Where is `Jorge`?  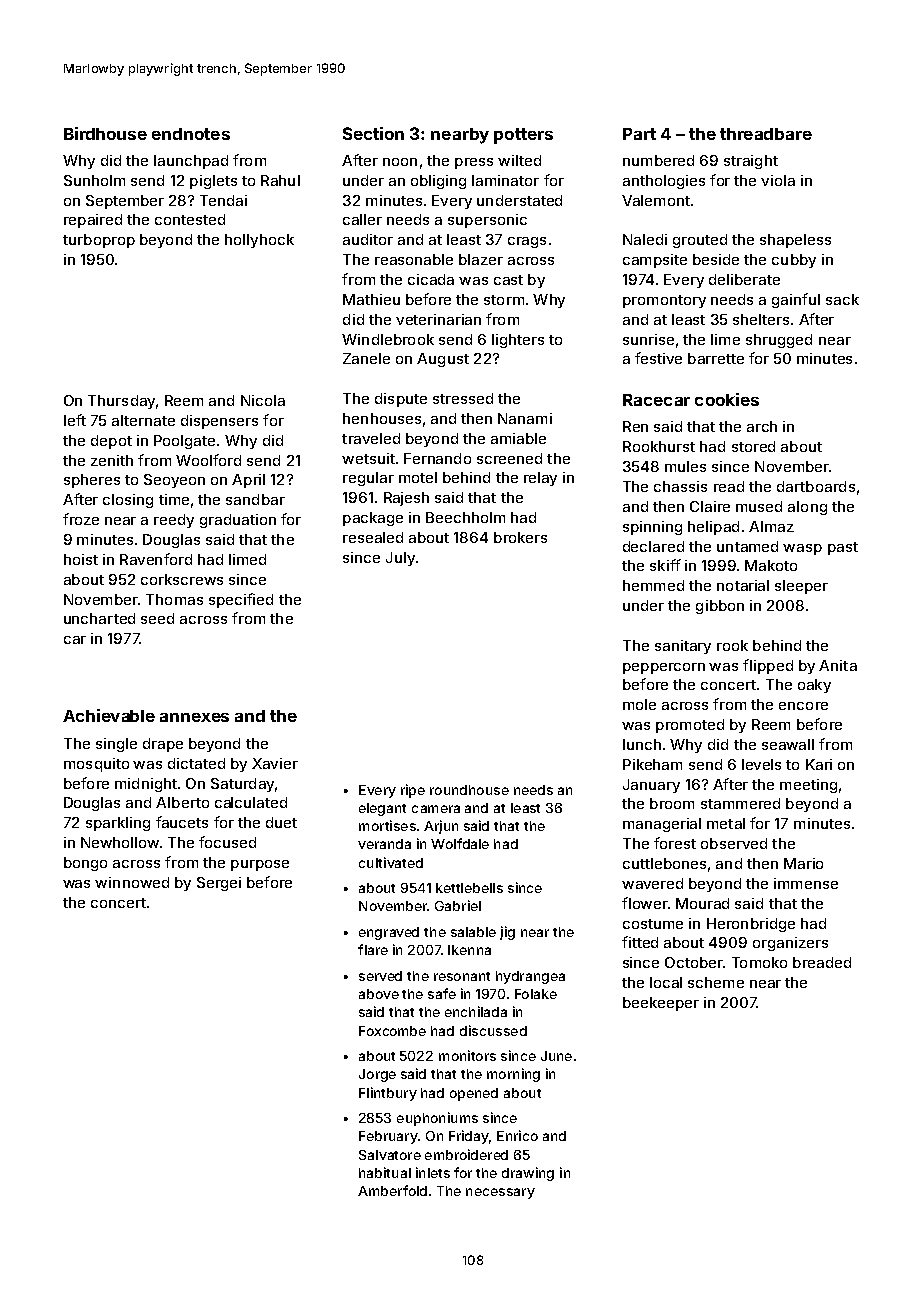 Jorge is located at coordinates (377, 1075).
